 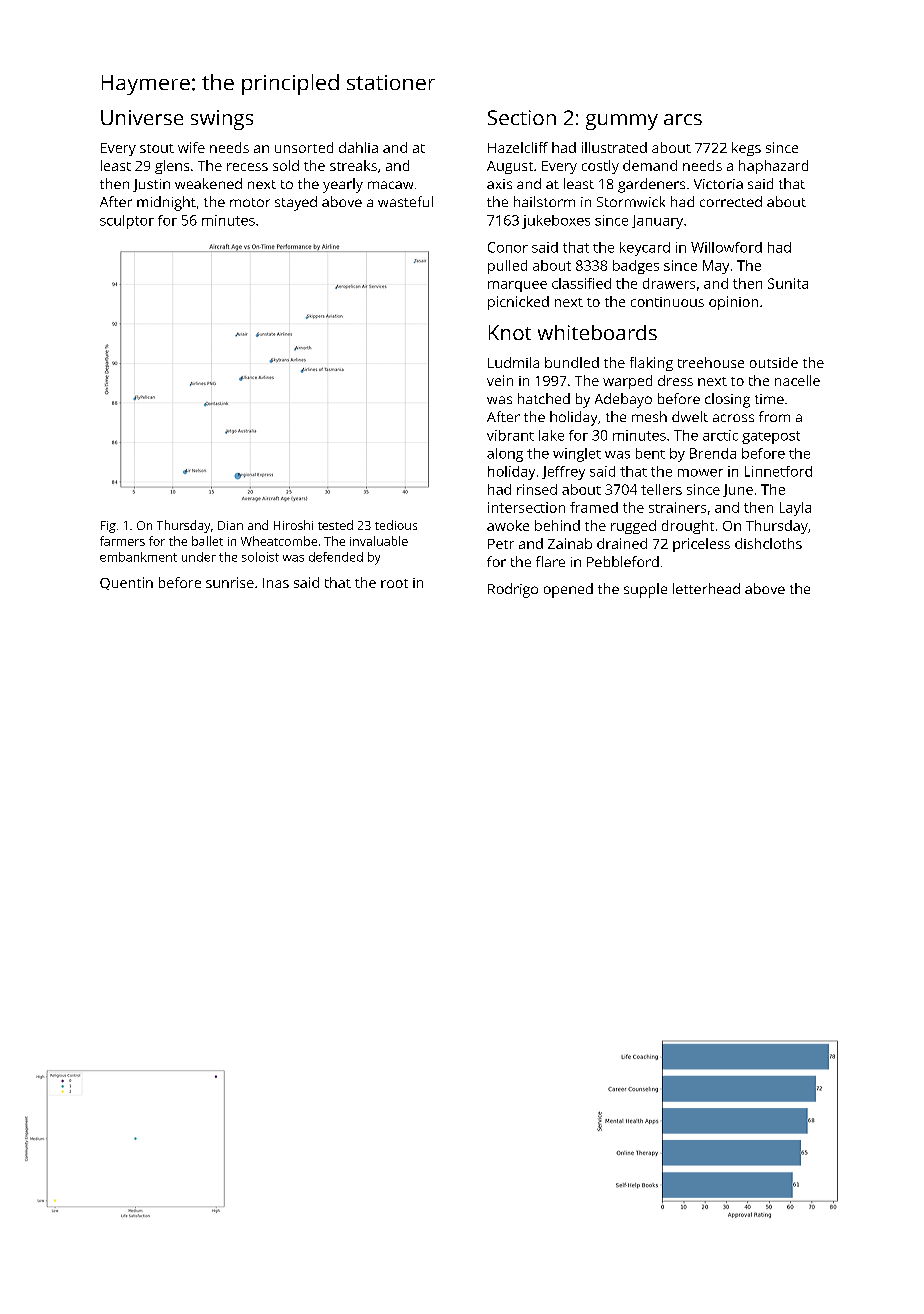 I want to click on opened, so click(x=568, y=590).
